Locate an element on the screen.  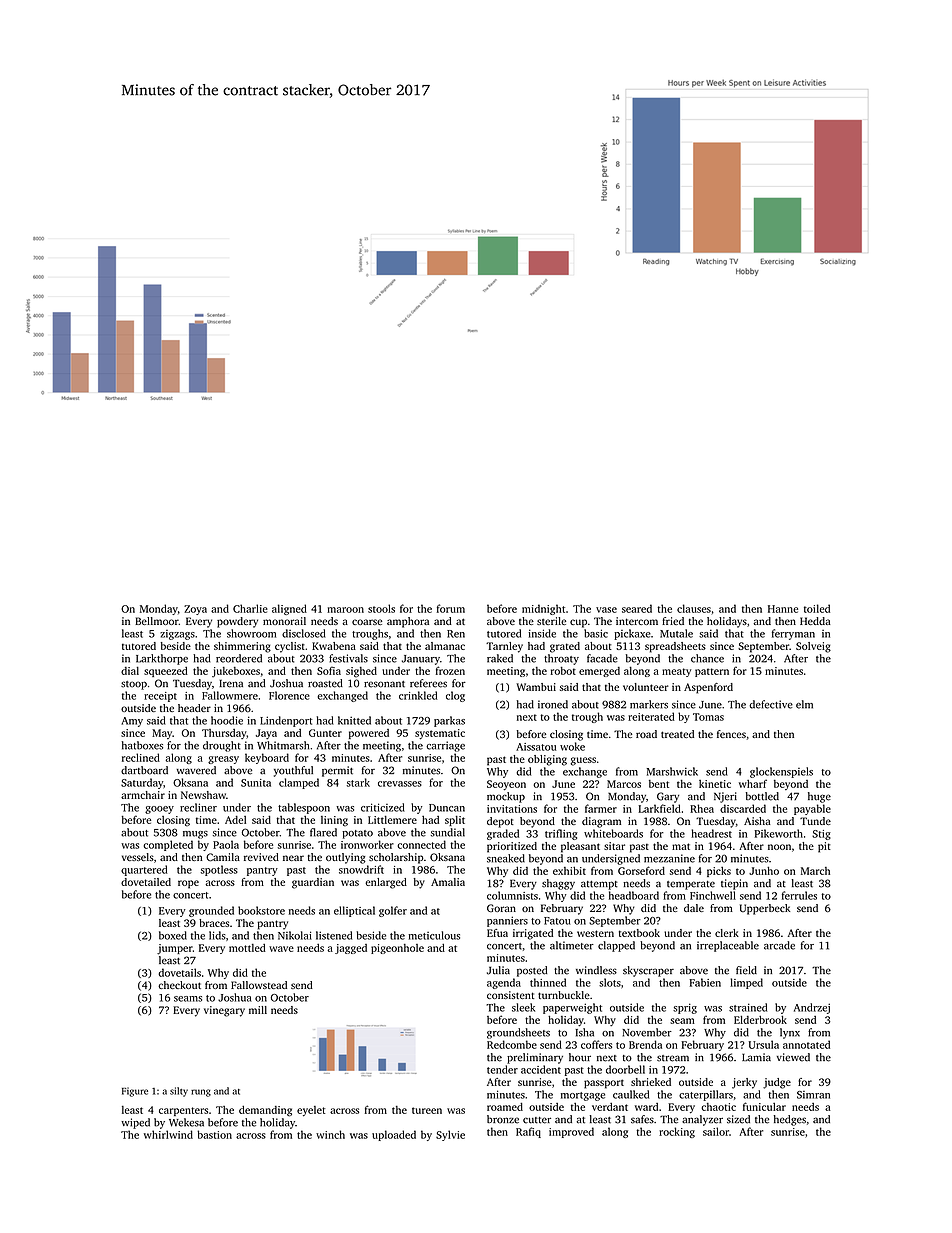
chance is located at coordinates (707, 658).
